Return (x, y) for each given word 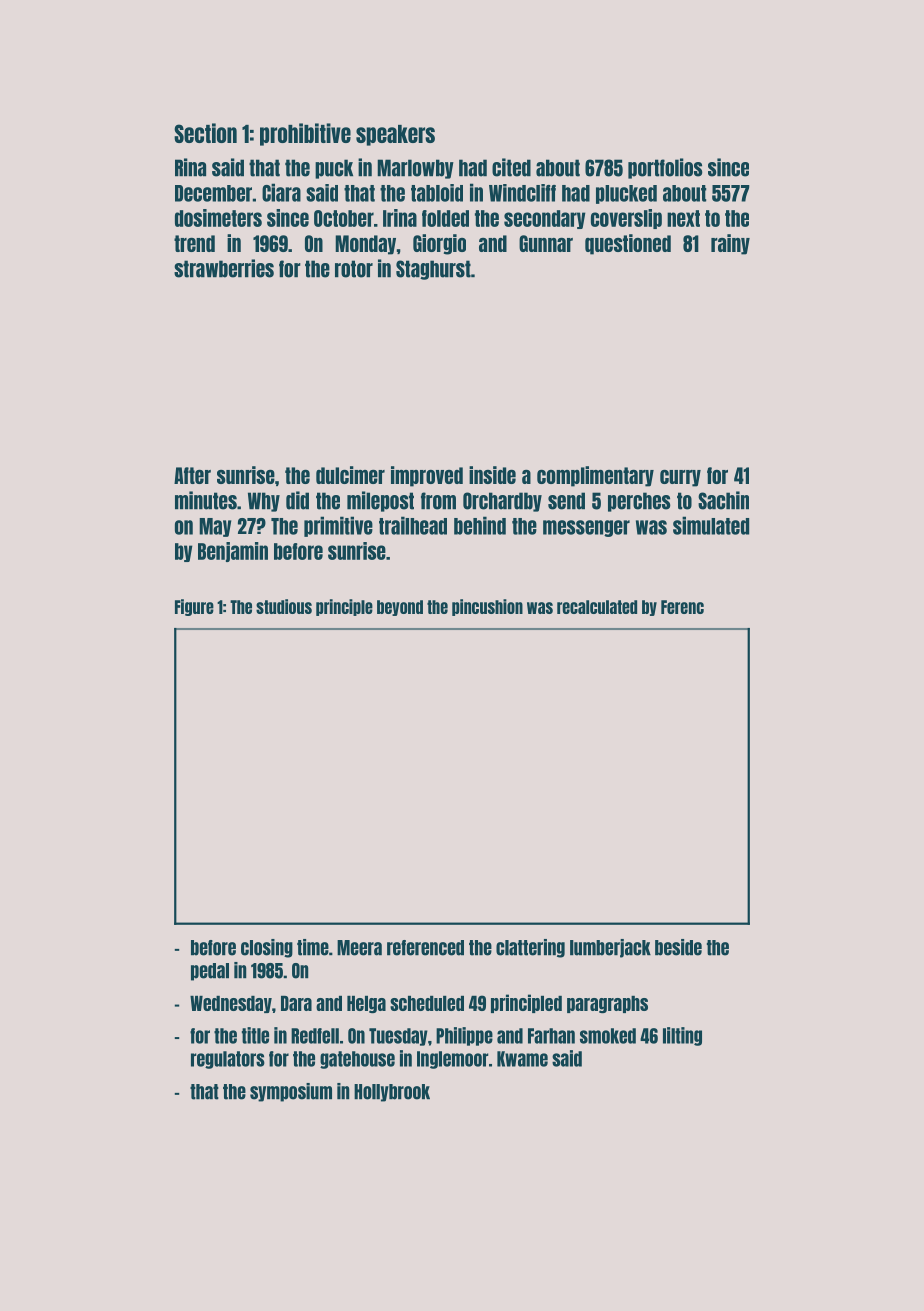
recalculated (597, 607)
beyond (400, 608)
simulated (711, 525)
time (313, 947)
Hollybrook (392, 1093)
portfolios (665, 168)
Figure (194, 607)
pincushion (487, 607)
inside (492, 475)
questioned (628, 244)
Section (205, 133)
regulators (228, 1060)
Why (264, 502)
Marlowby (415, 169)
